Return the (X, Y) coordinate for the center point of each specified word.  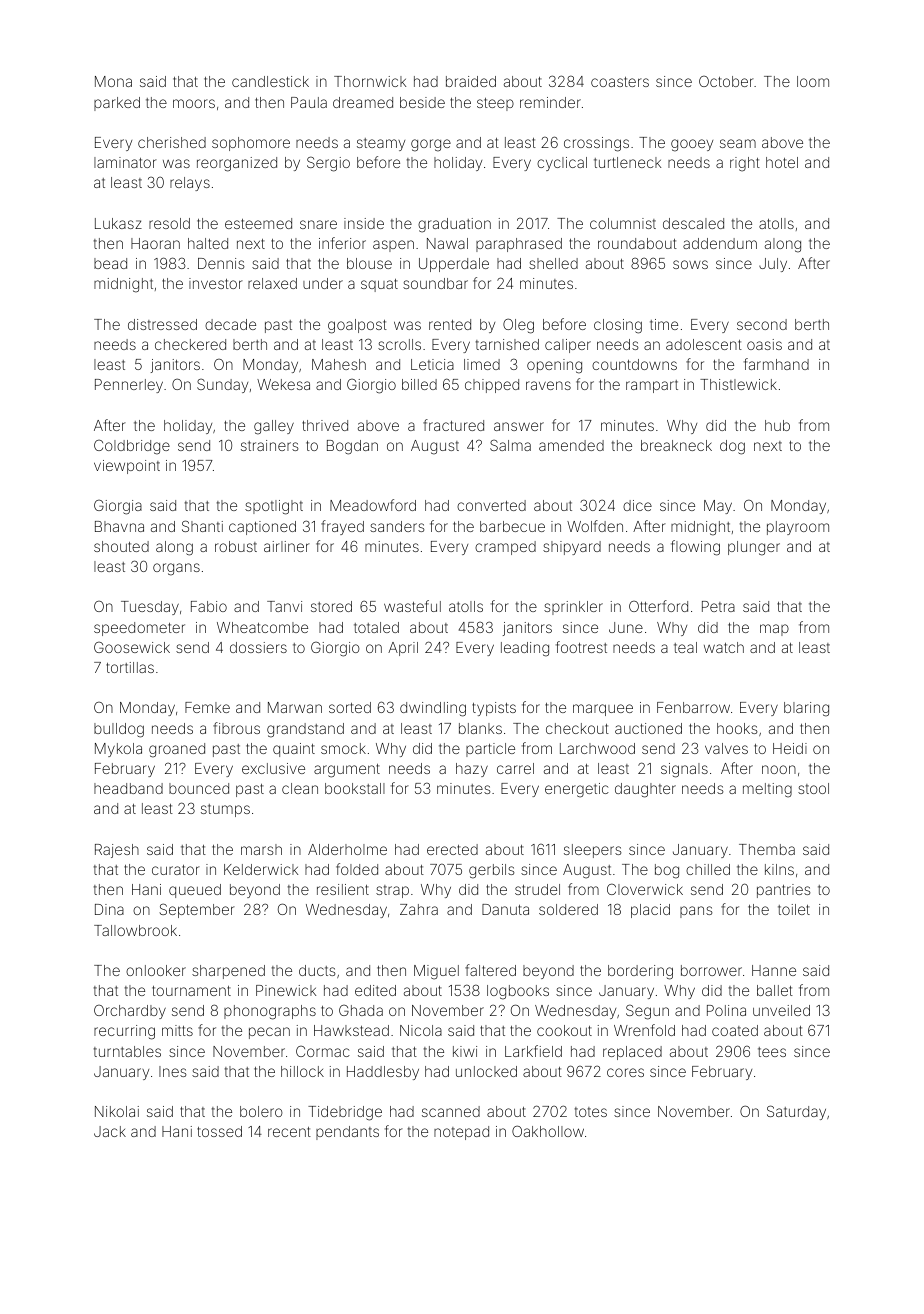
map (774, 630)
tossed (219, 1131)
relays (190, 184)
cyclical (562, 164)
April (403, 649)
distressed (162, 324)
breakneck (676, 445)
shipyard (572, 548)
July (773, 265)
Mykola (118, 750)
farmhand (776, 364)
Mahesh (339, 364)
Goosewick (132, 647)
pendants (347, 1133)
